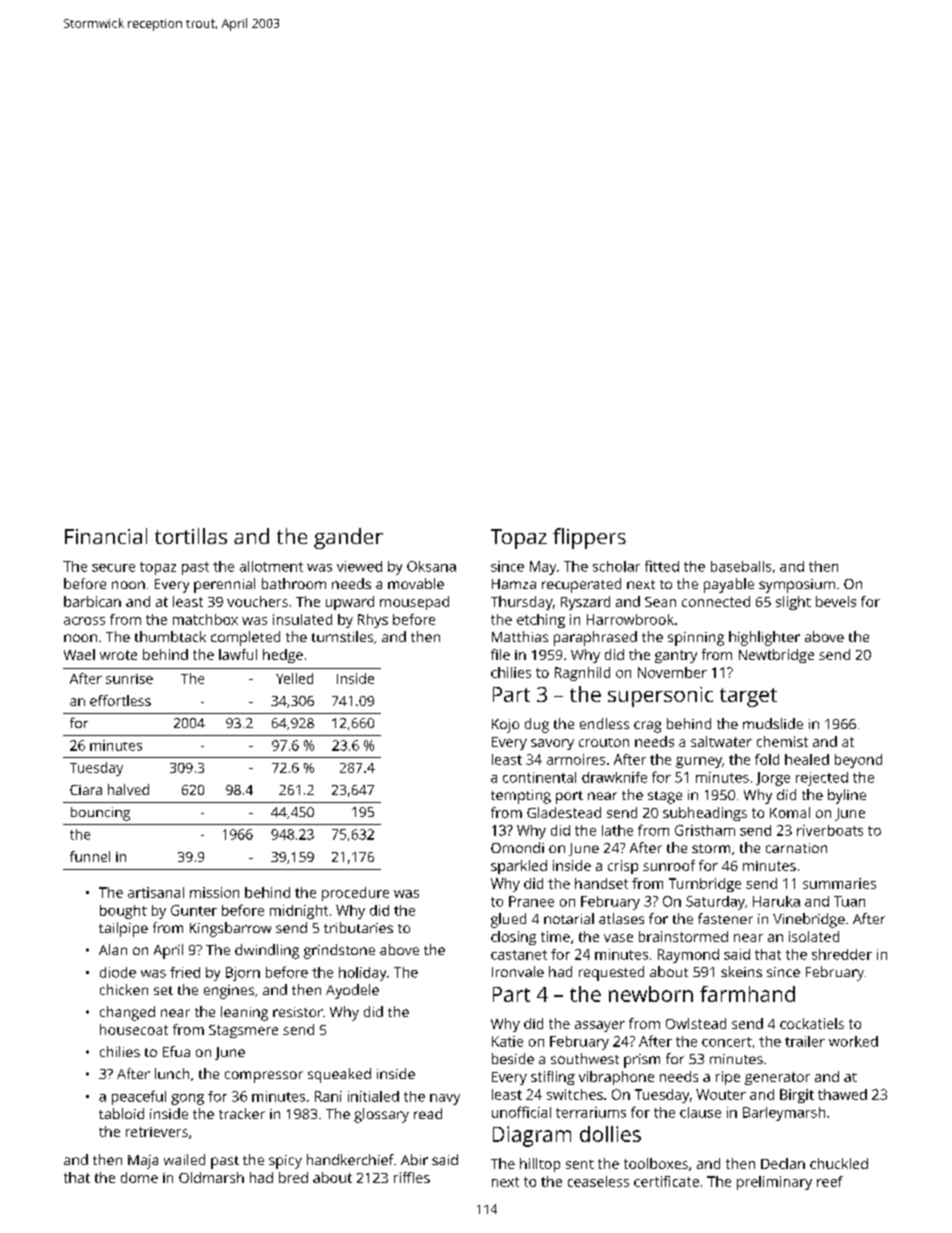 The height and width of the document is (1233, 952). What do you see at coordinates (809, 920) in the document?
I see `Vinebridge` at bounding box center [809, 920].
